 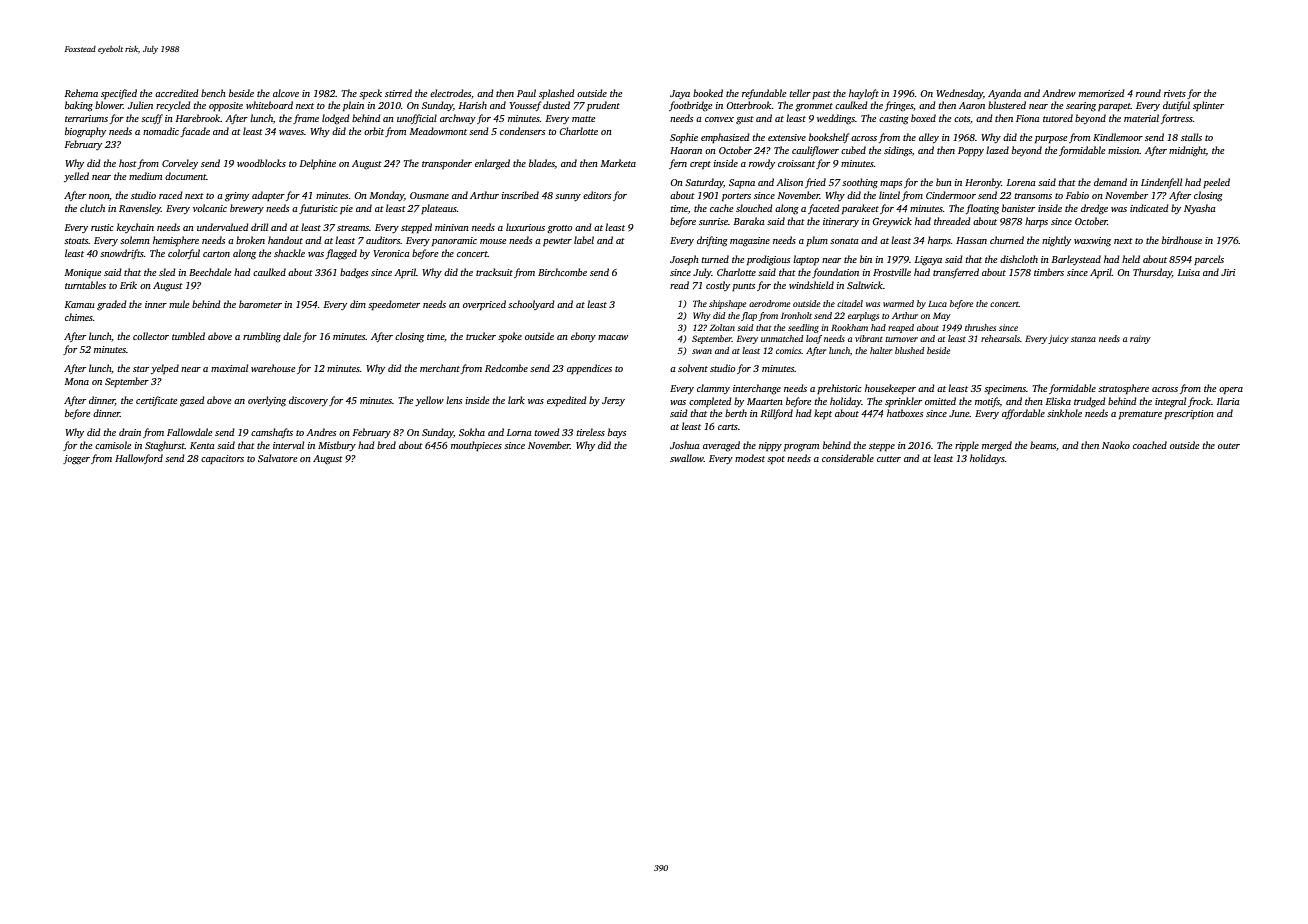 I want to click on mouthpieces, so click(x=476, y=446).
